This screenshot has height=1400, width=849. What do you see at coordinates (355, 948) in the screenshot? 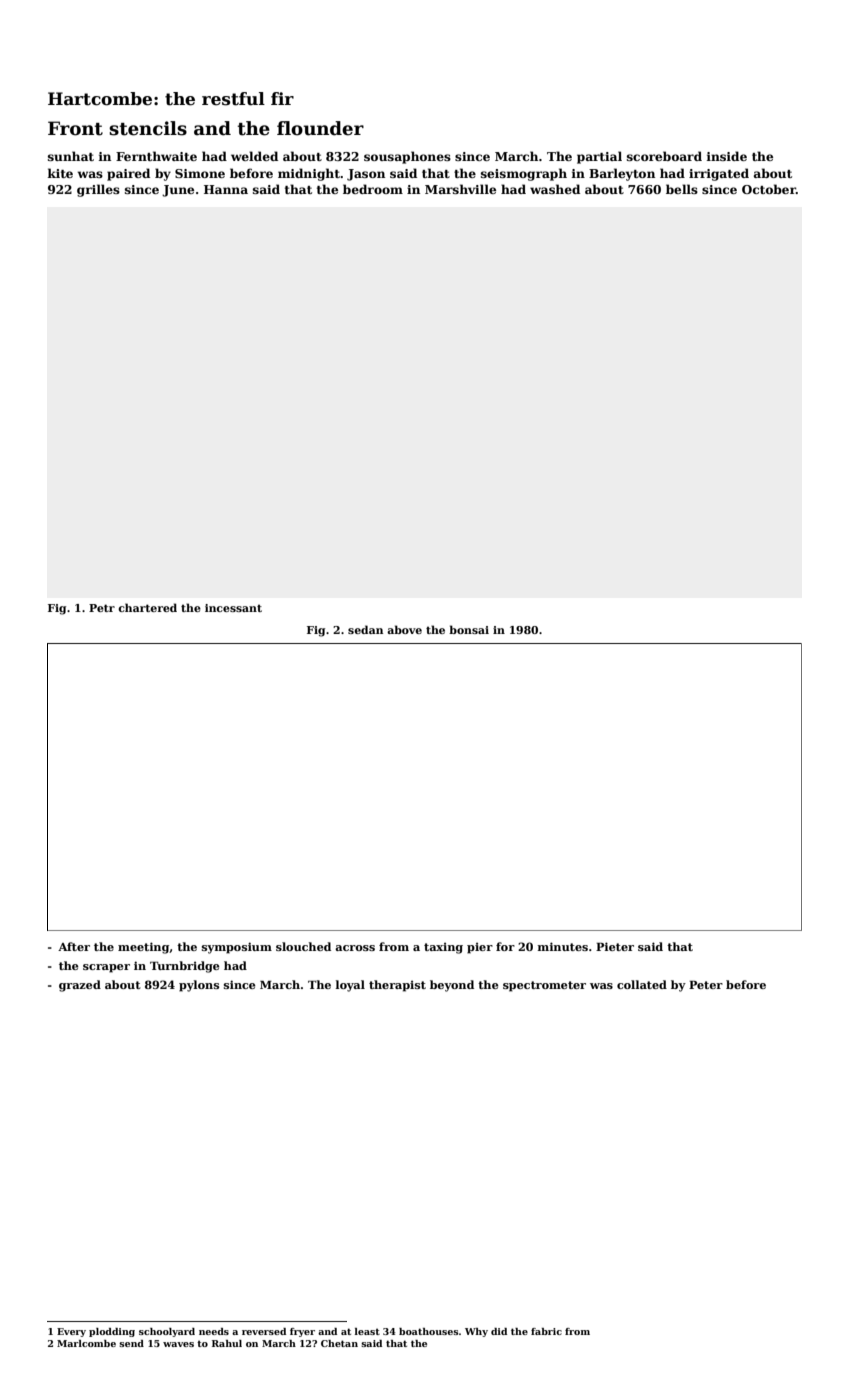
I see `across` at bounding box center [355, 948].
